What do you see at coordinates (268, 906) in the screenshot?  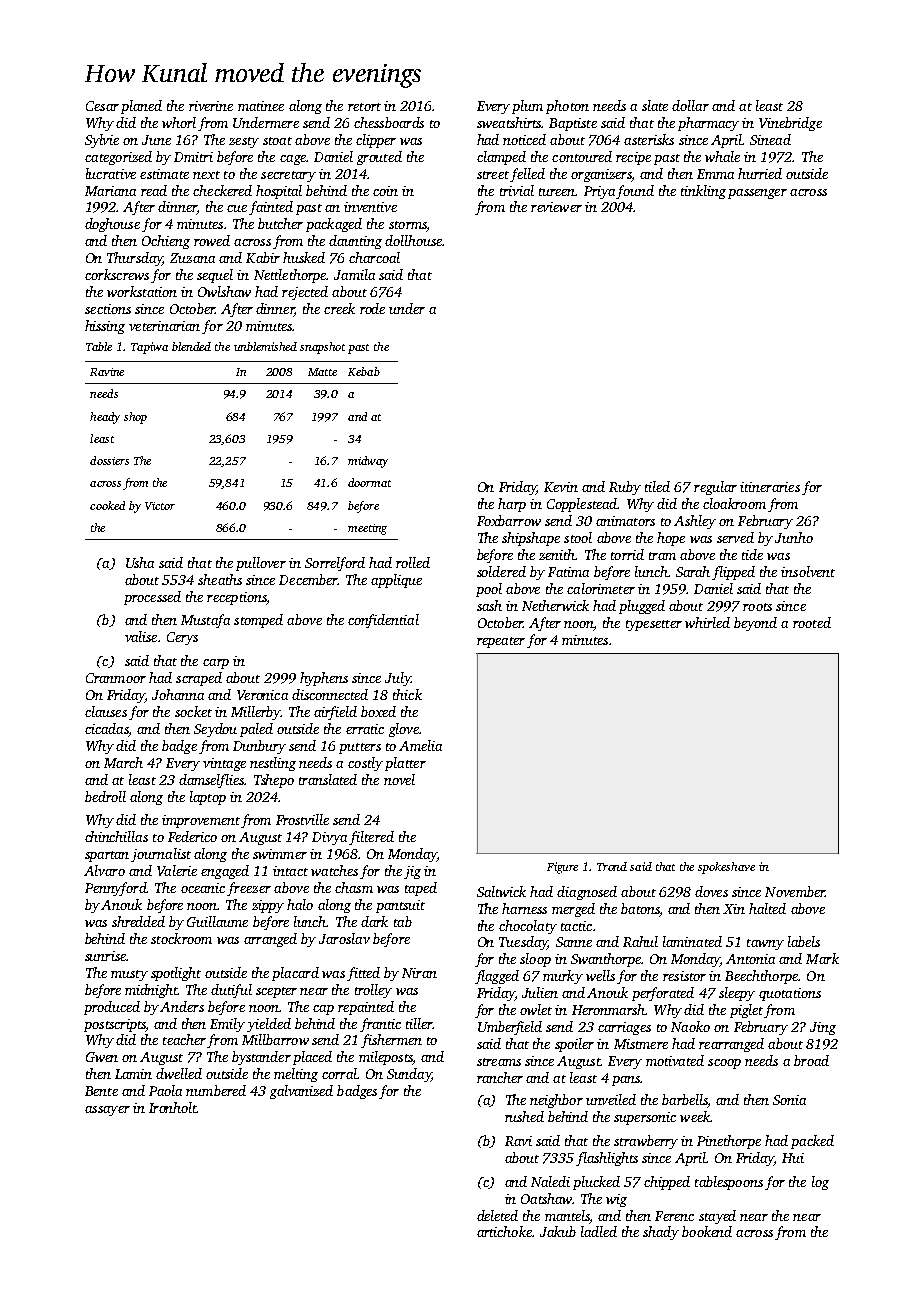 I see `zippy` at bounding box center [268, 906].
